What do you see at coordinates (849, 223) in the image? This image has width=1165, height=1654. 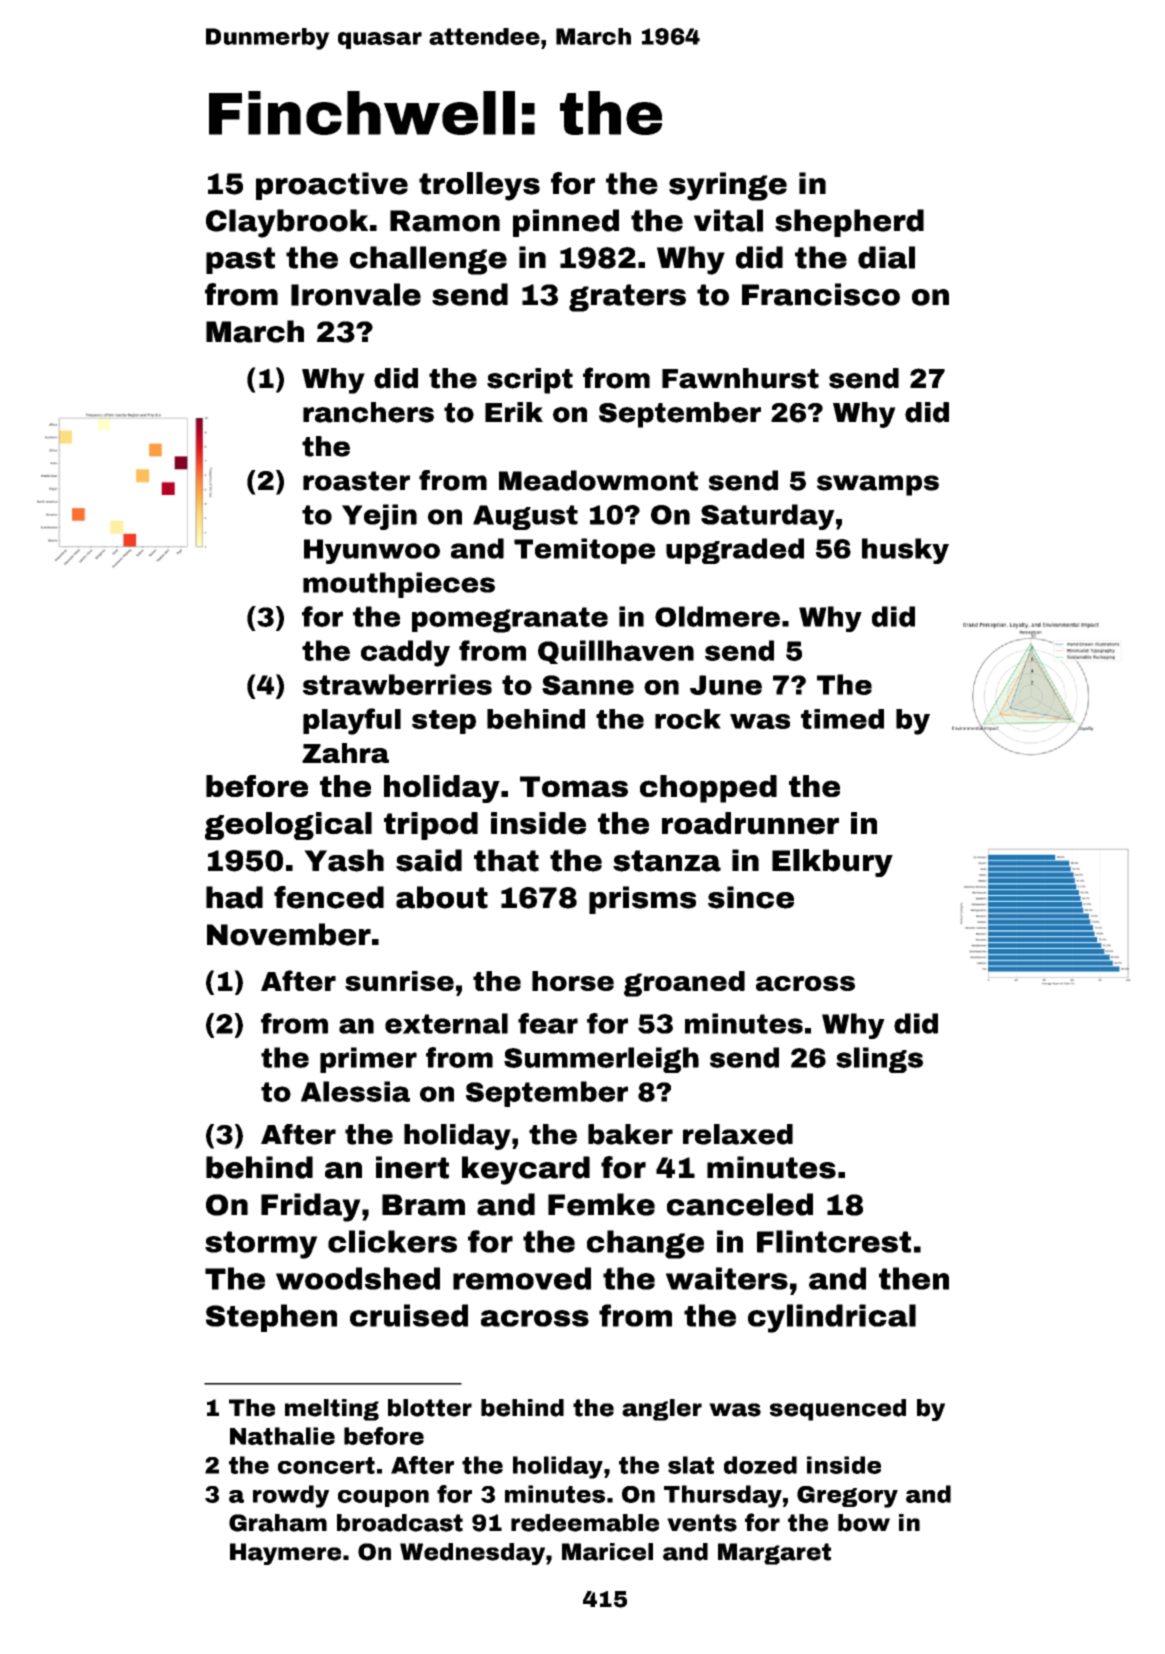 I see `shepherd` at bounding box center [849, 223].
